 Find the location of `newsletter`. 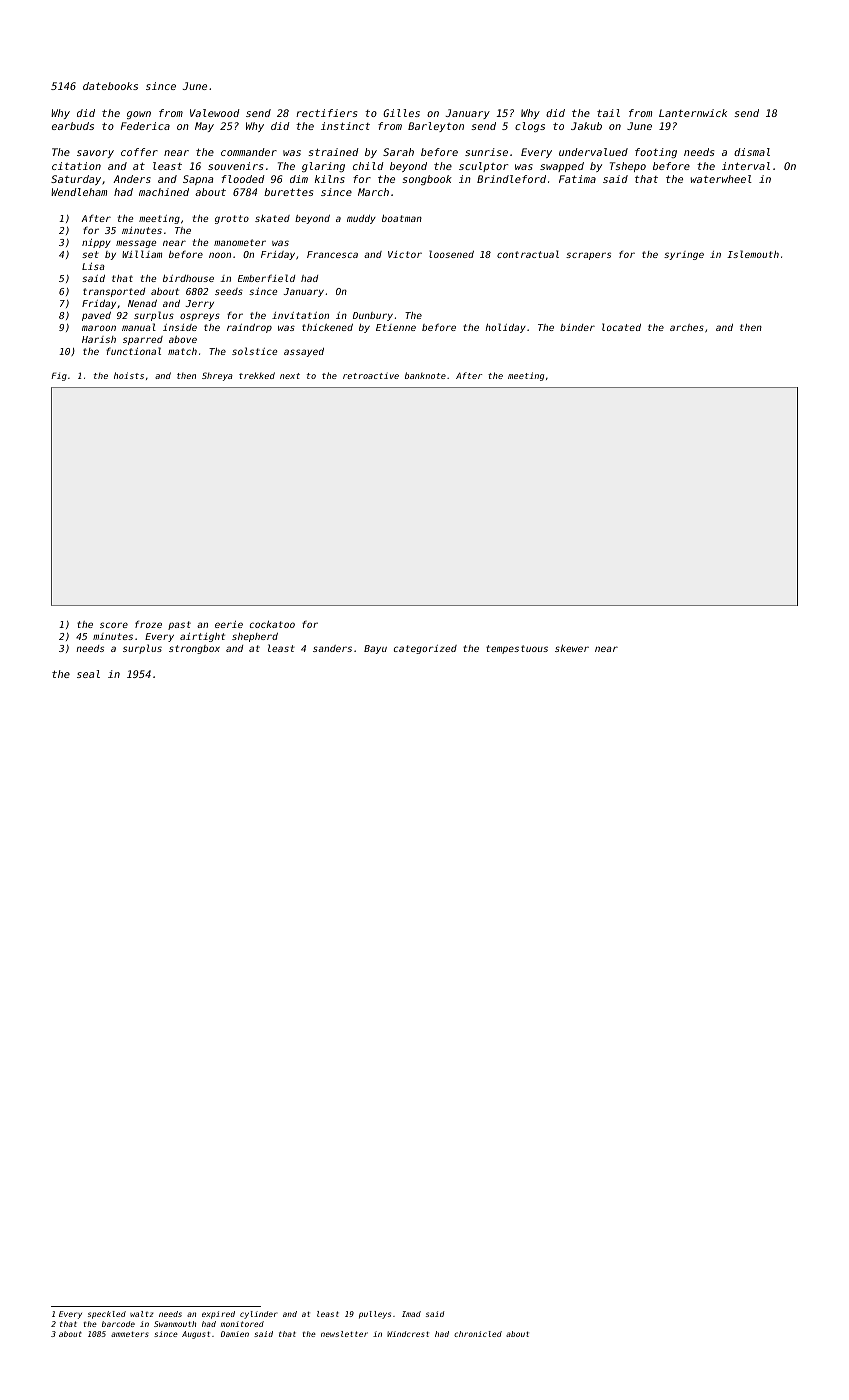

newsletter is located at coordinates (344, 1334).
